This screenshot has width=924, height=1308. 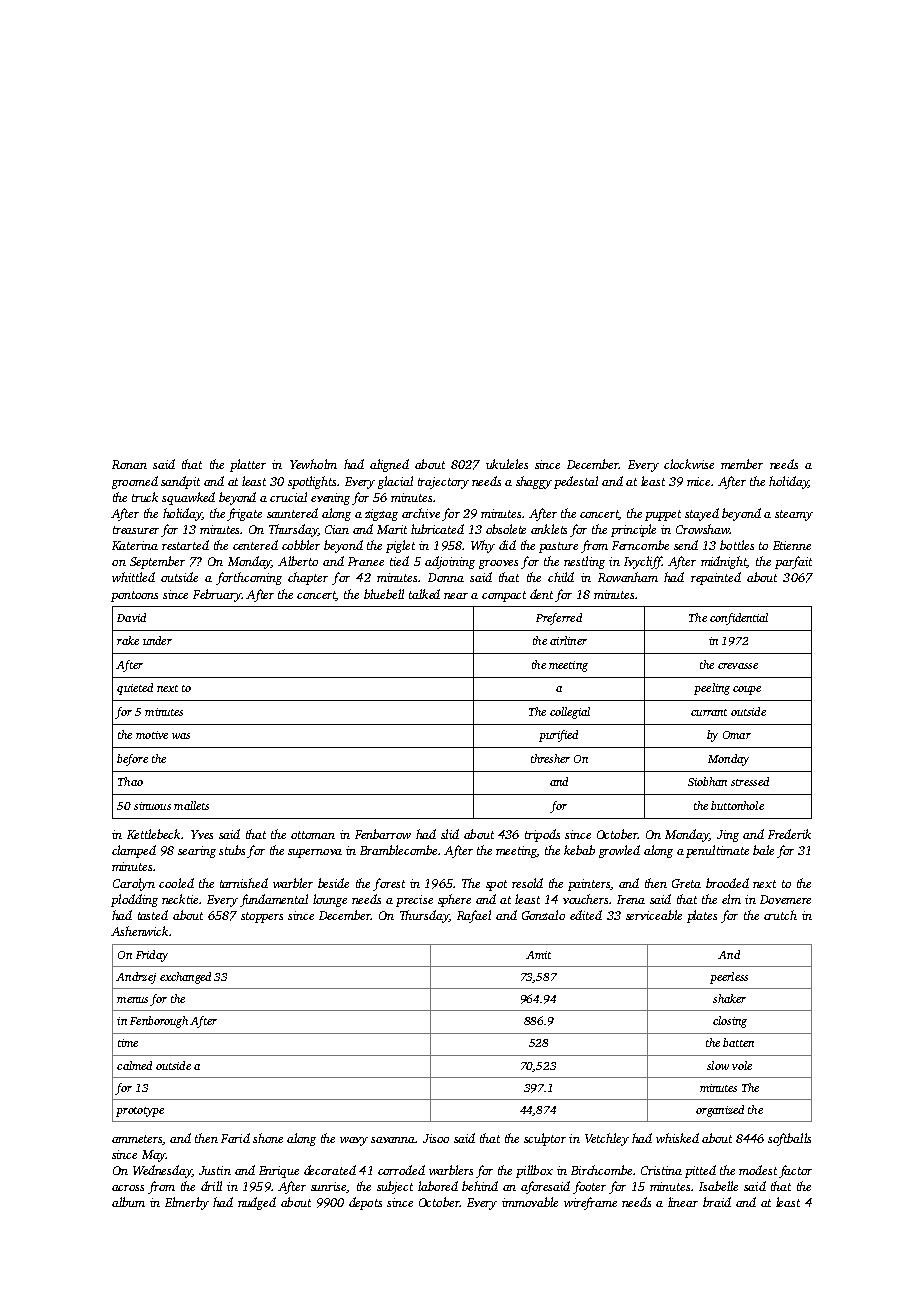 I want to click on anklets, so click(x=549, y=529).
